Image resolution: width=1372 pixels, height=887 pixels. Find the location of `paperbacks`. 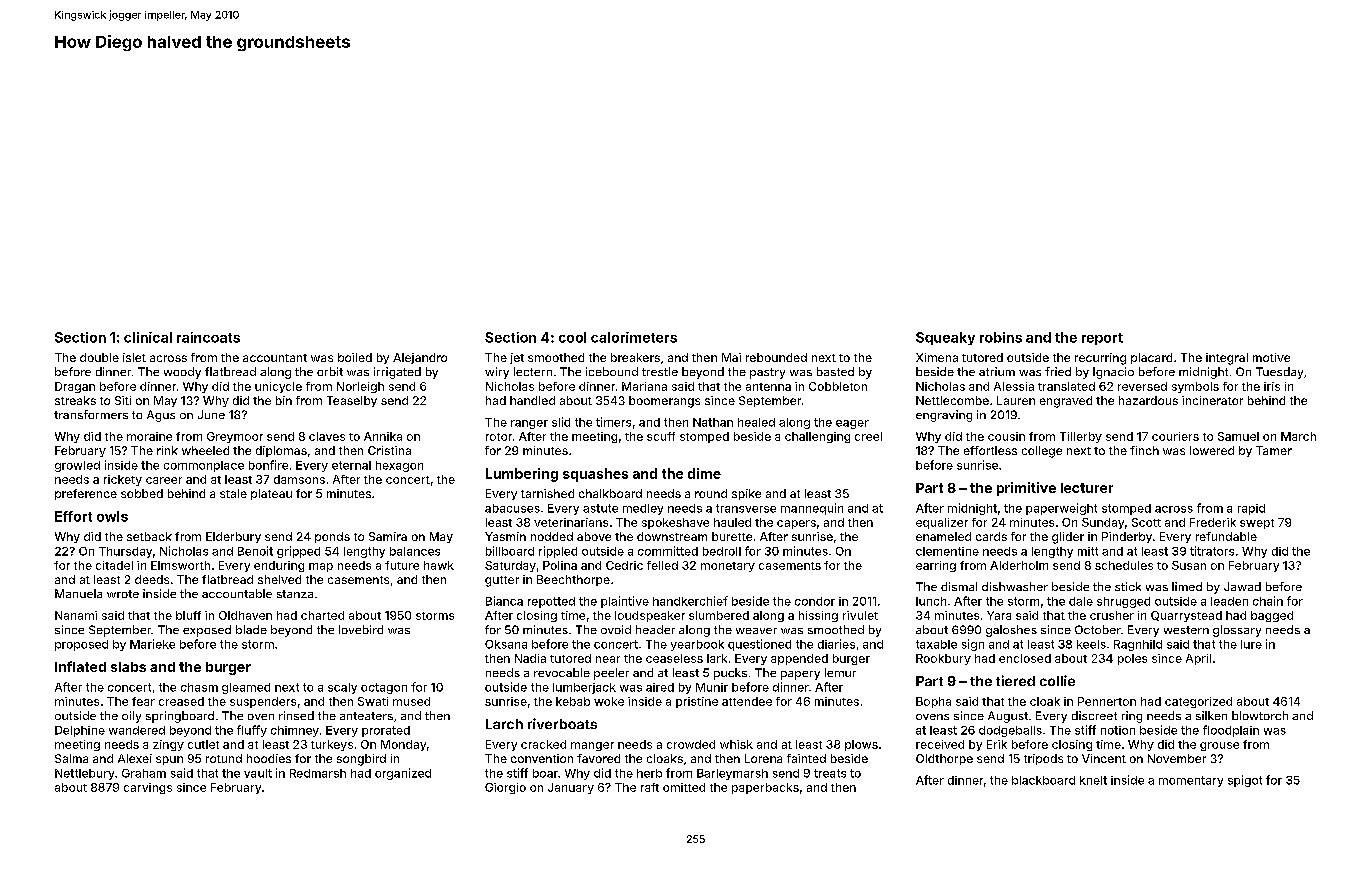

paperbacks is located at coordinates (765, 788).
